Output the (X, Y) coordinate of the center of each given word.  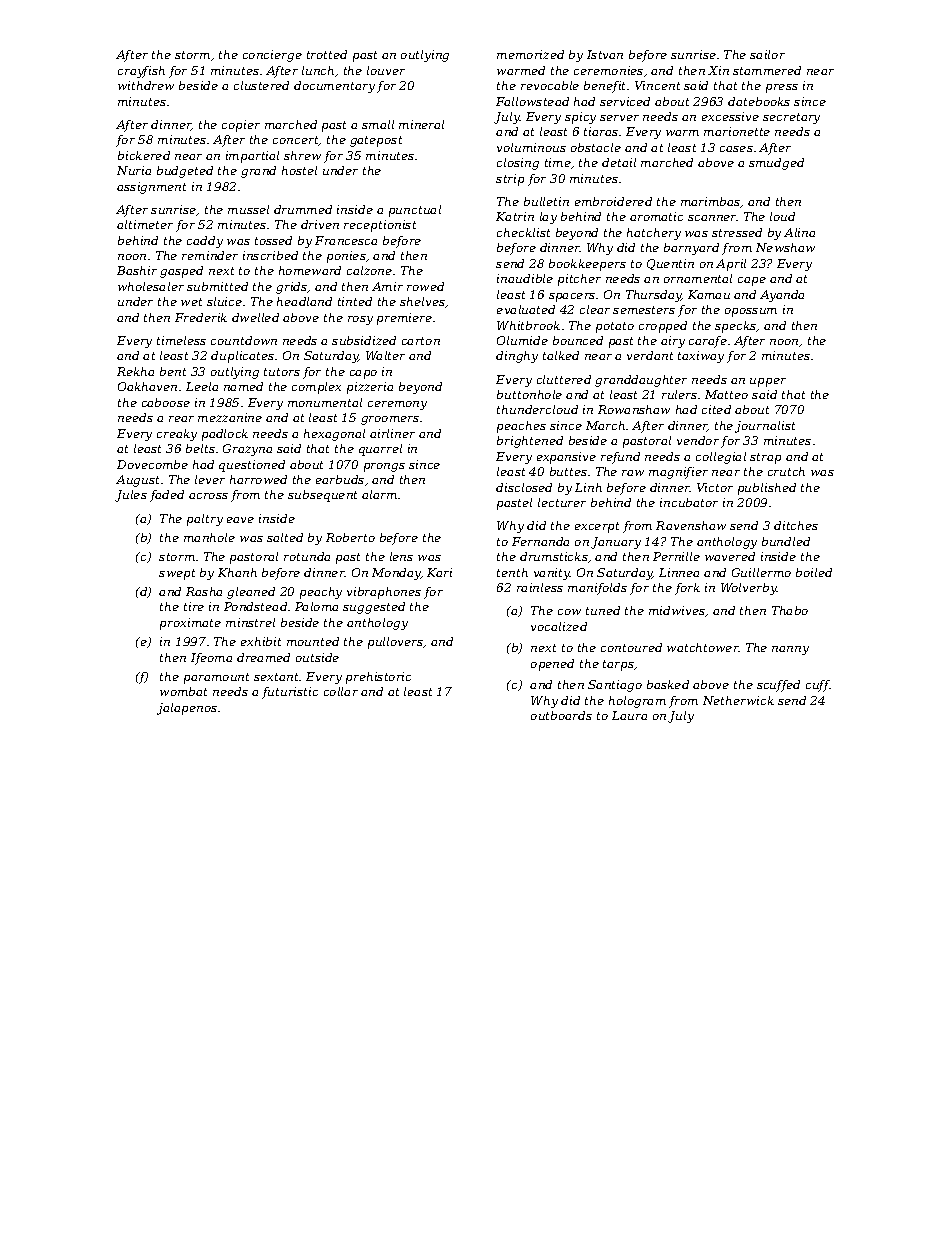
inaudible (525, 278)
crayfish (141, 72)
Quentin (670, 264)
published (767, 489)
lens (401, 556)
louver (386, 70)
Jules (131, 496)
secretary (791, 118)
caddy (205, 242)
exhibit (261, 641)
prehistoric (378, 678)
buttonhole (529, 394)
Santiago (615, 686)
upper (768, 382)
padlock (225, 435)
